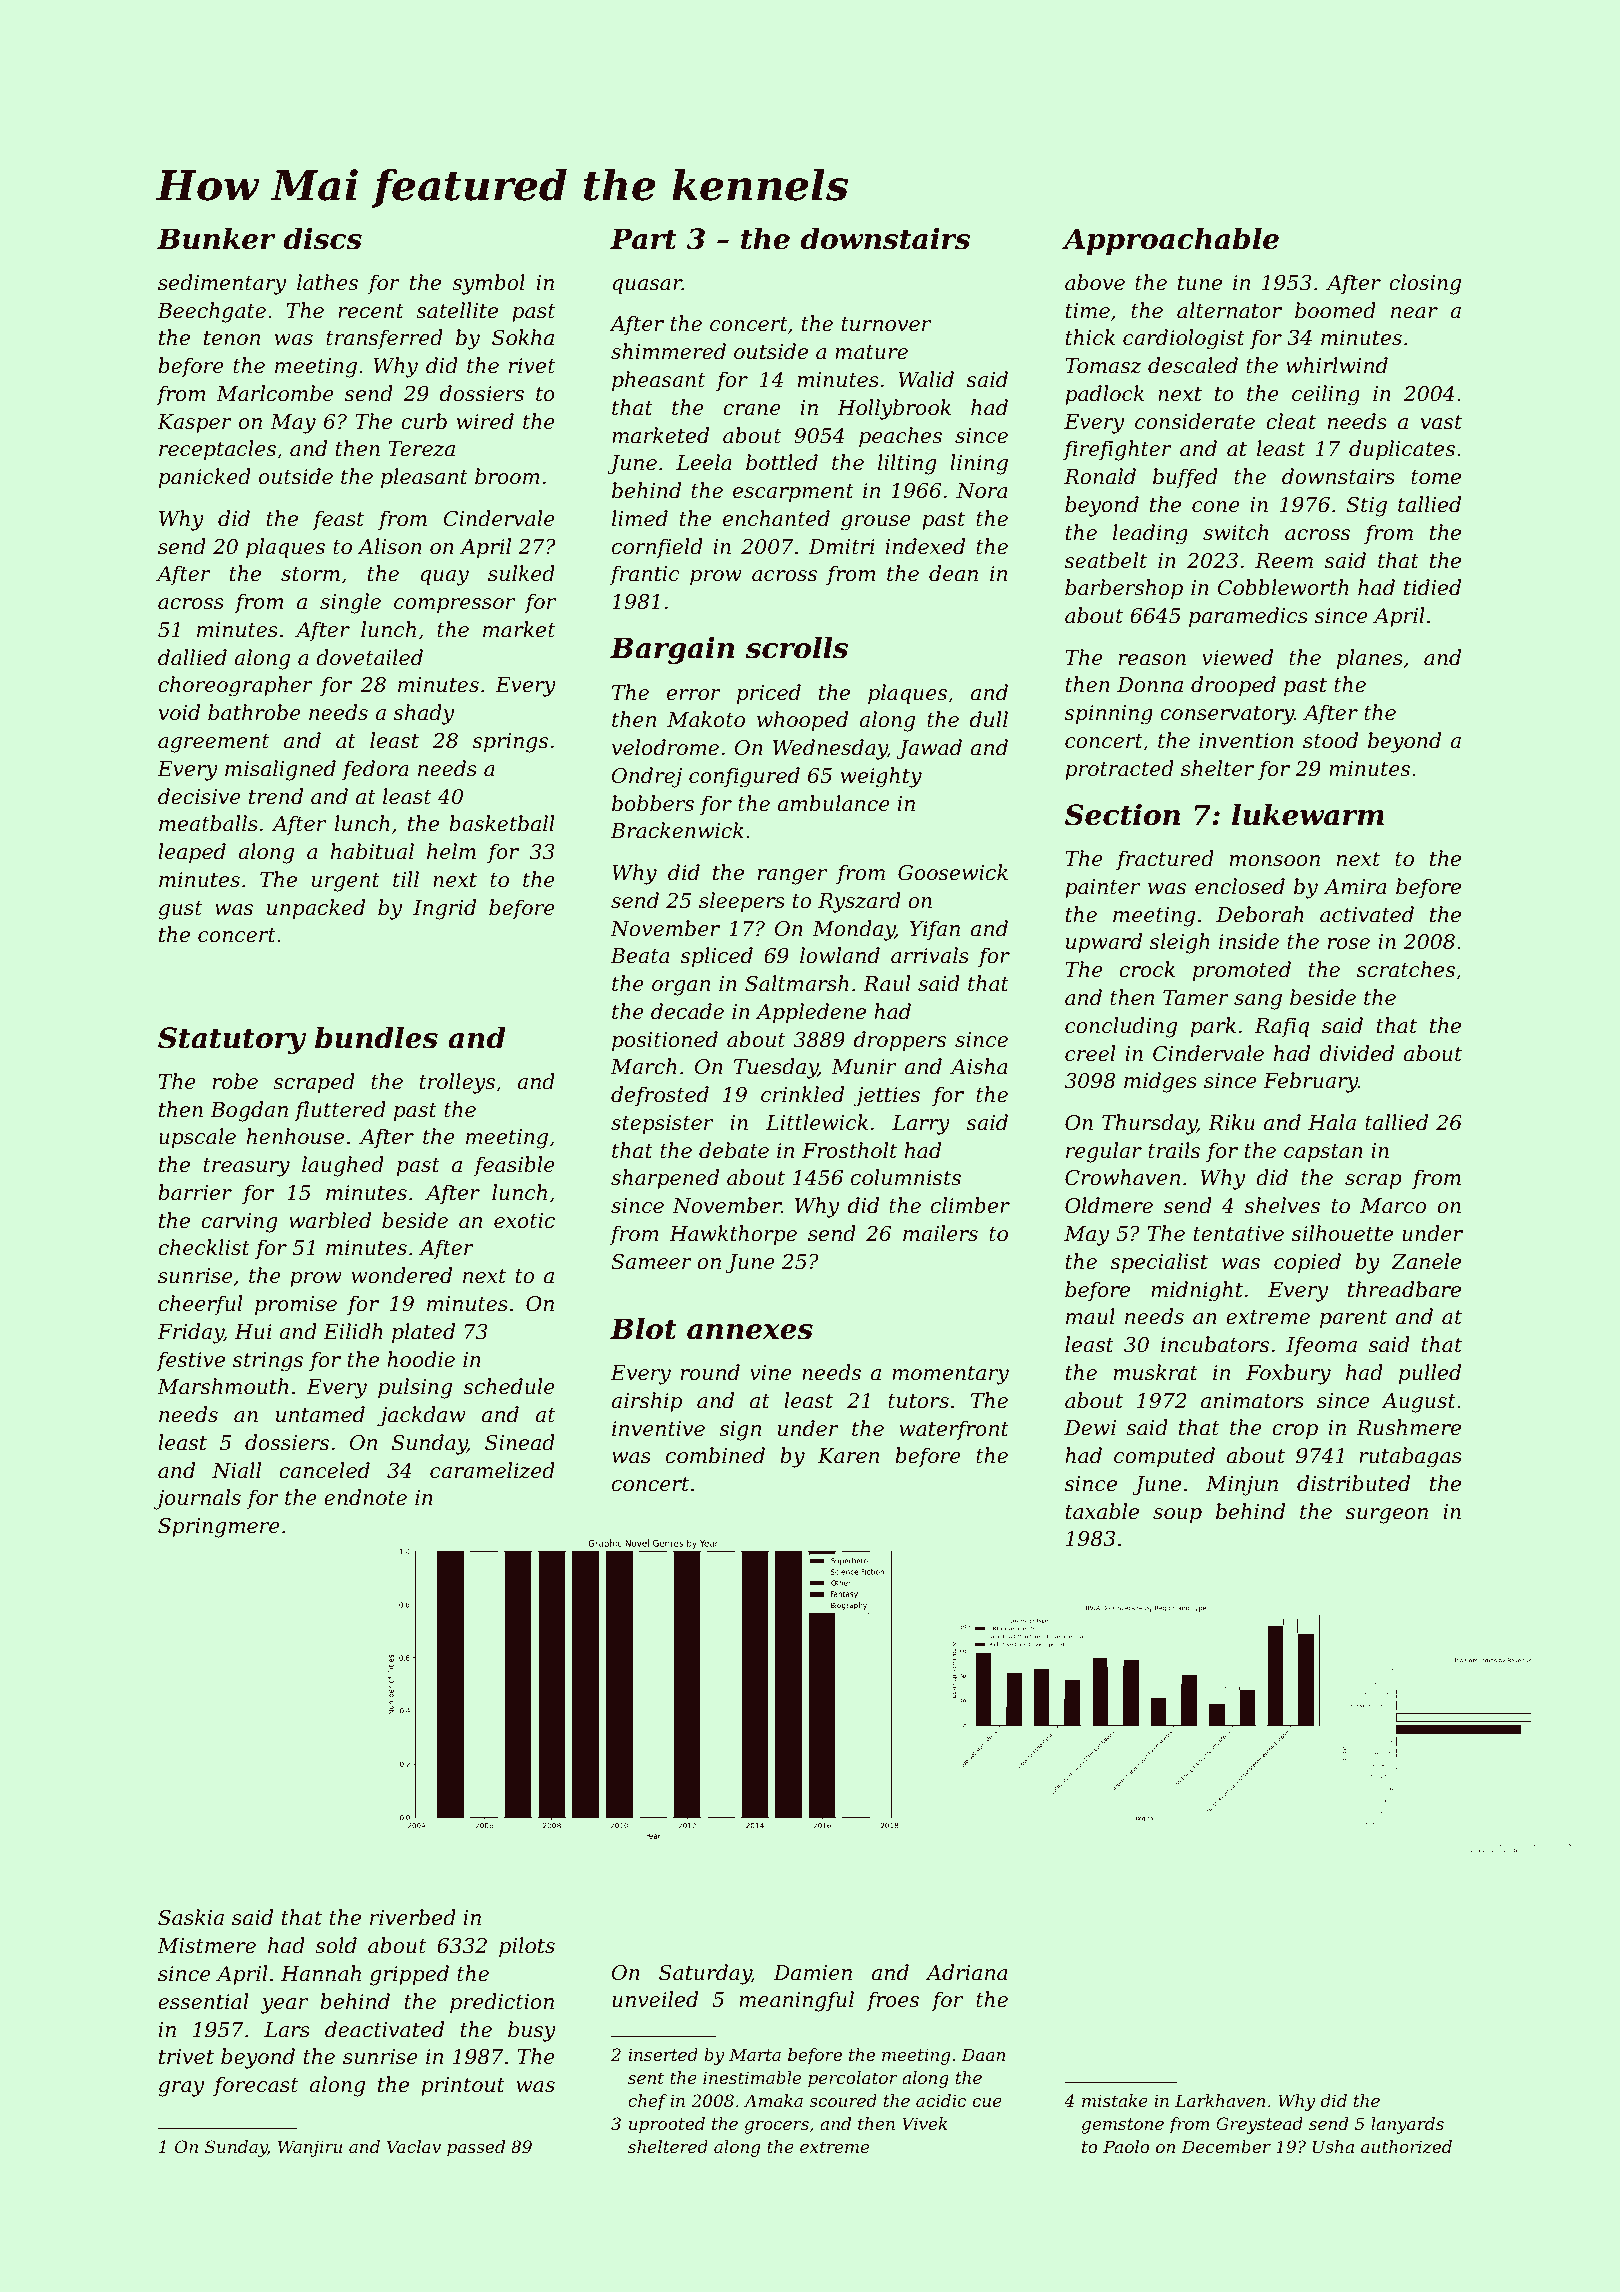  Describe the element at coordinates (376, 1037) in the document. I see `bundles` at that location.
